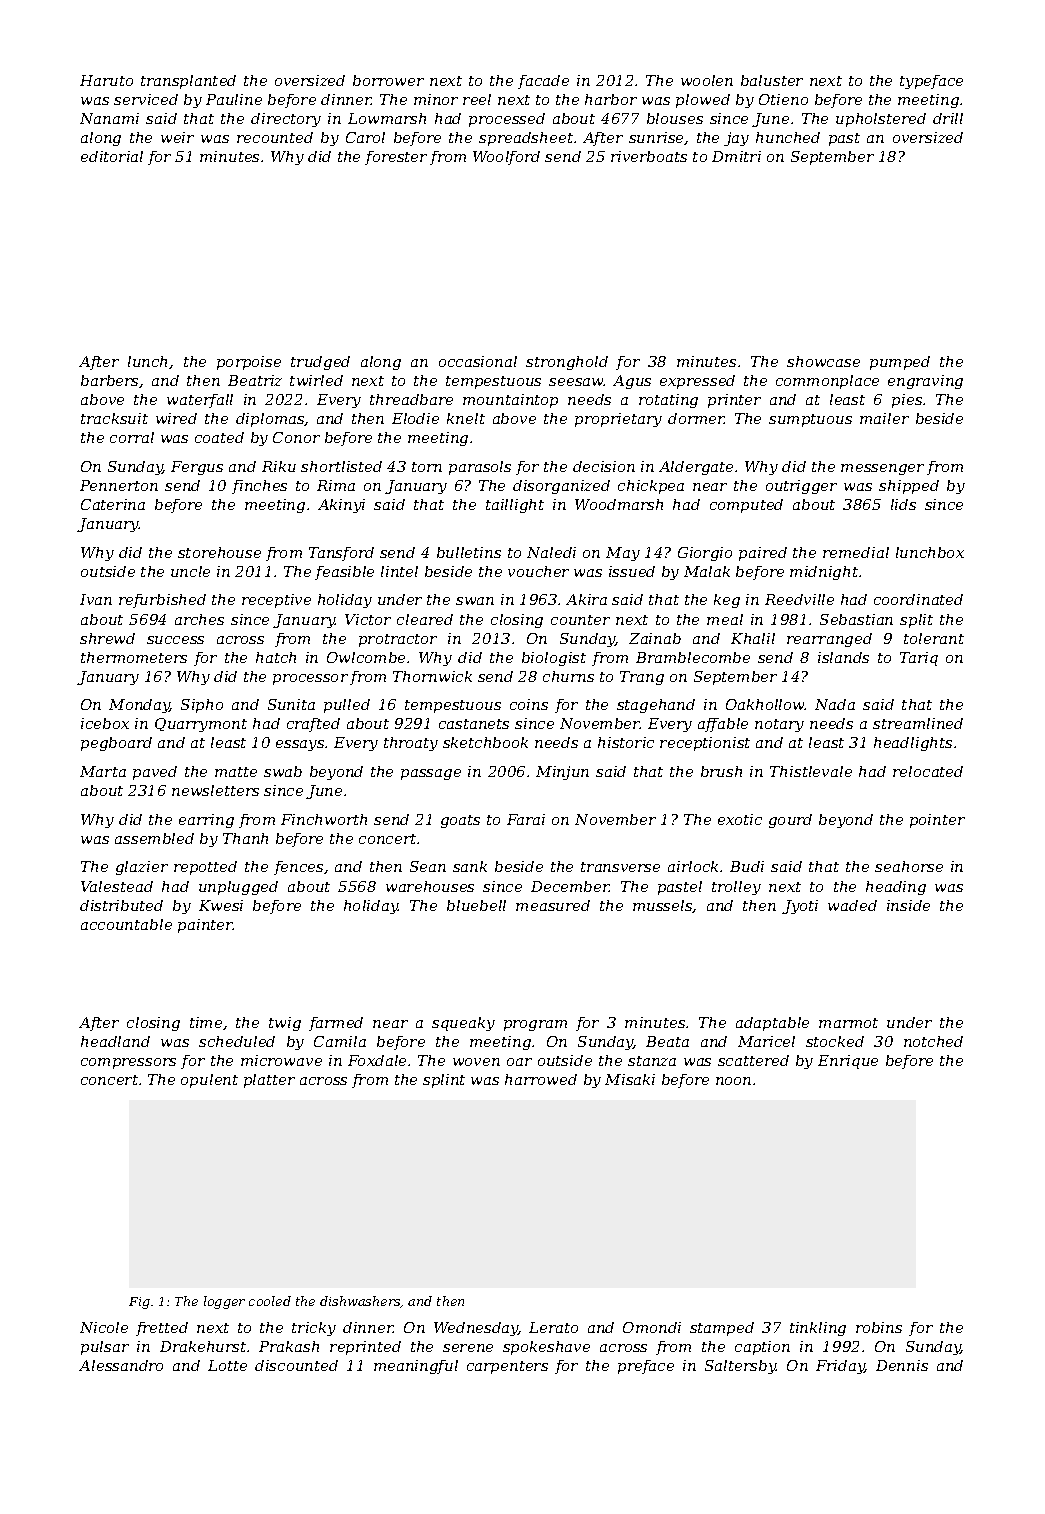 Image resolution: width=1045 pixels, height=1514 pixels. What do you see at coordinates (416, 1367) in the screenshot?
I see `meaningful` at bounding box center [416, 1367].
